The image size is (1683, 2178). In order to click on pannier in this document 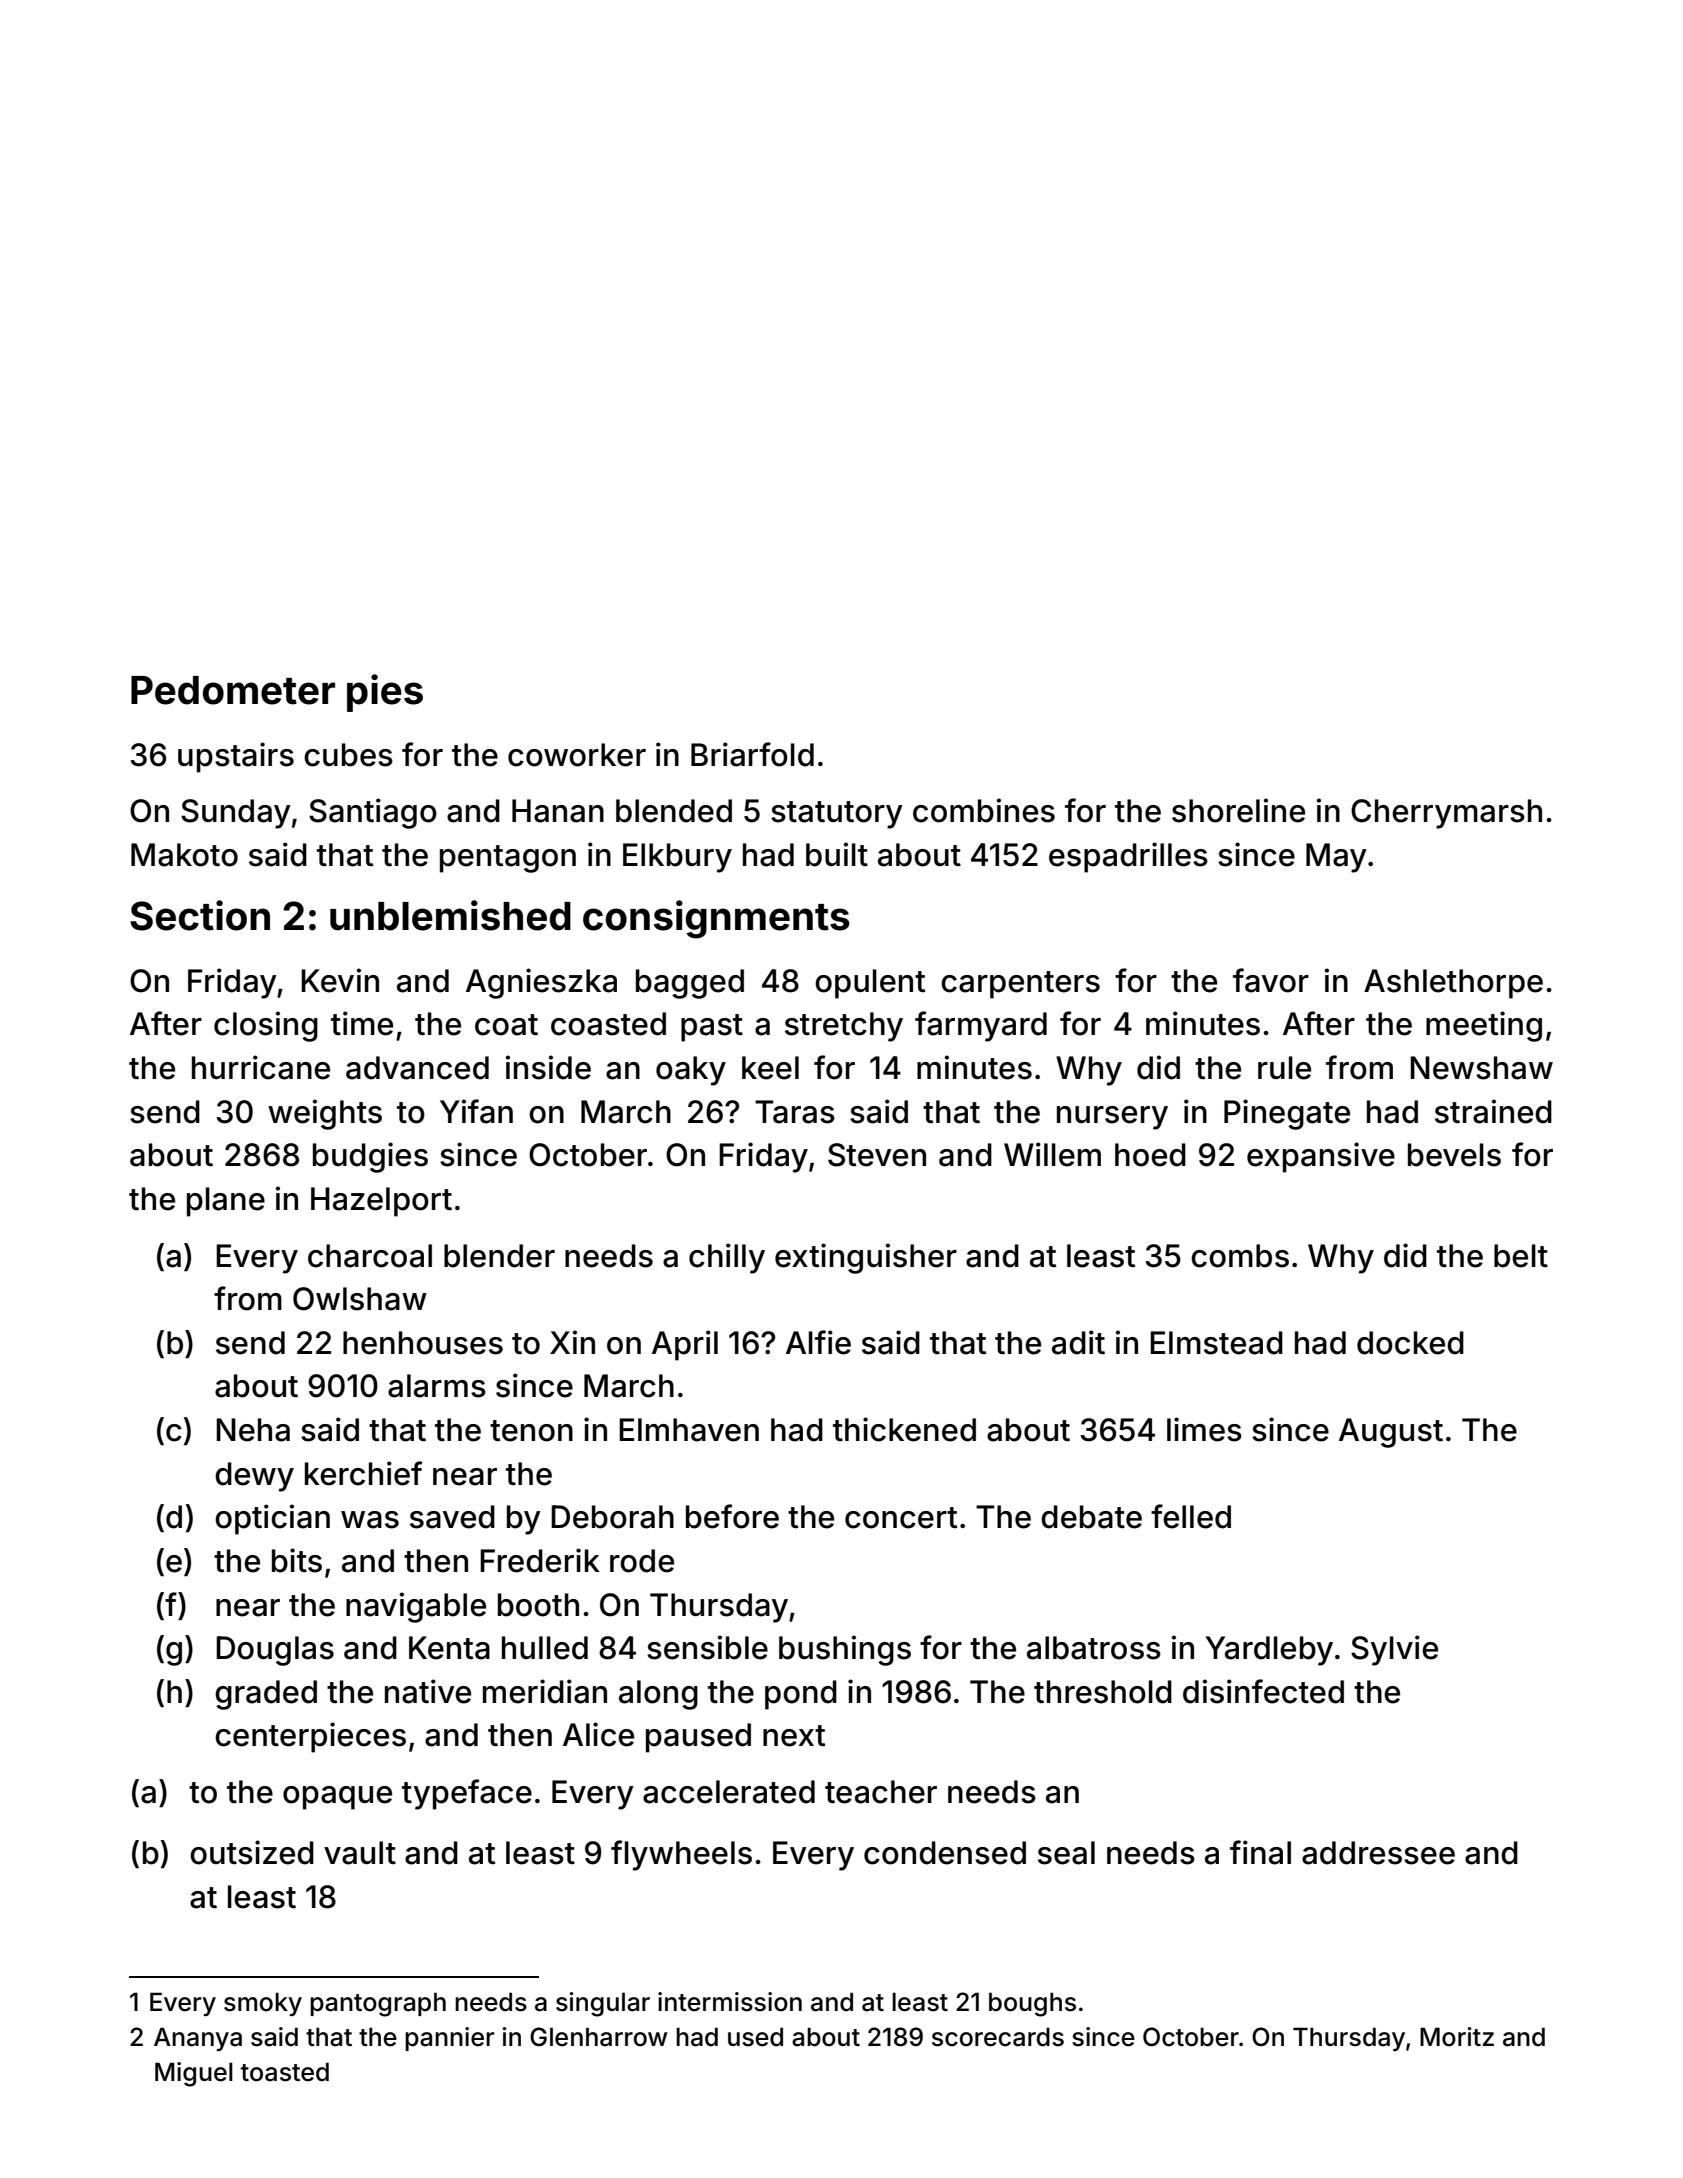, I will do `click(450, 2039)`.
